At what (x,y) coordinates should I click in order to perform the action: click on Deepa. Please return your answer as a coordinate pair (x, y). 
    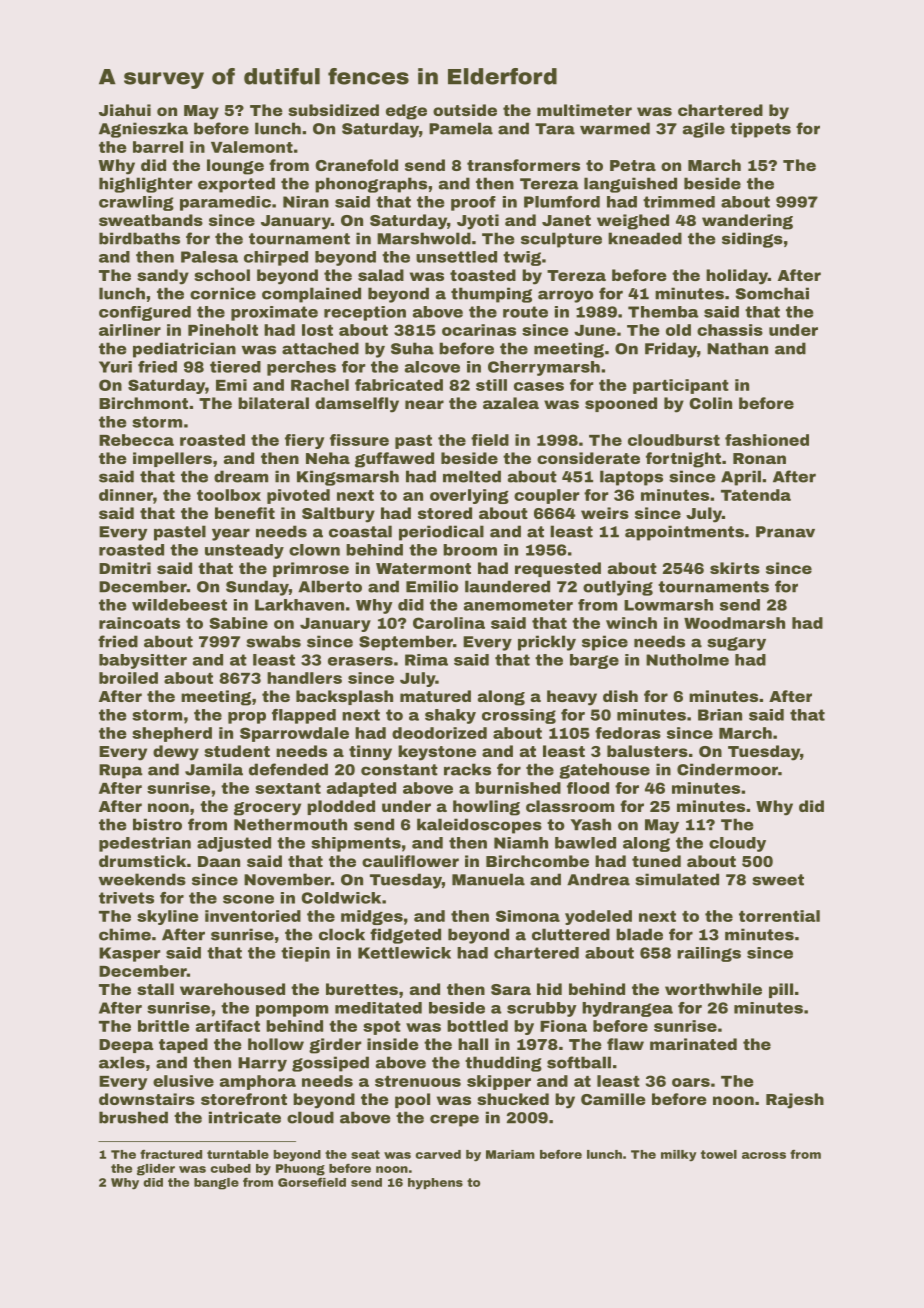
    Looking at the image, I should click on (126, 1046).
